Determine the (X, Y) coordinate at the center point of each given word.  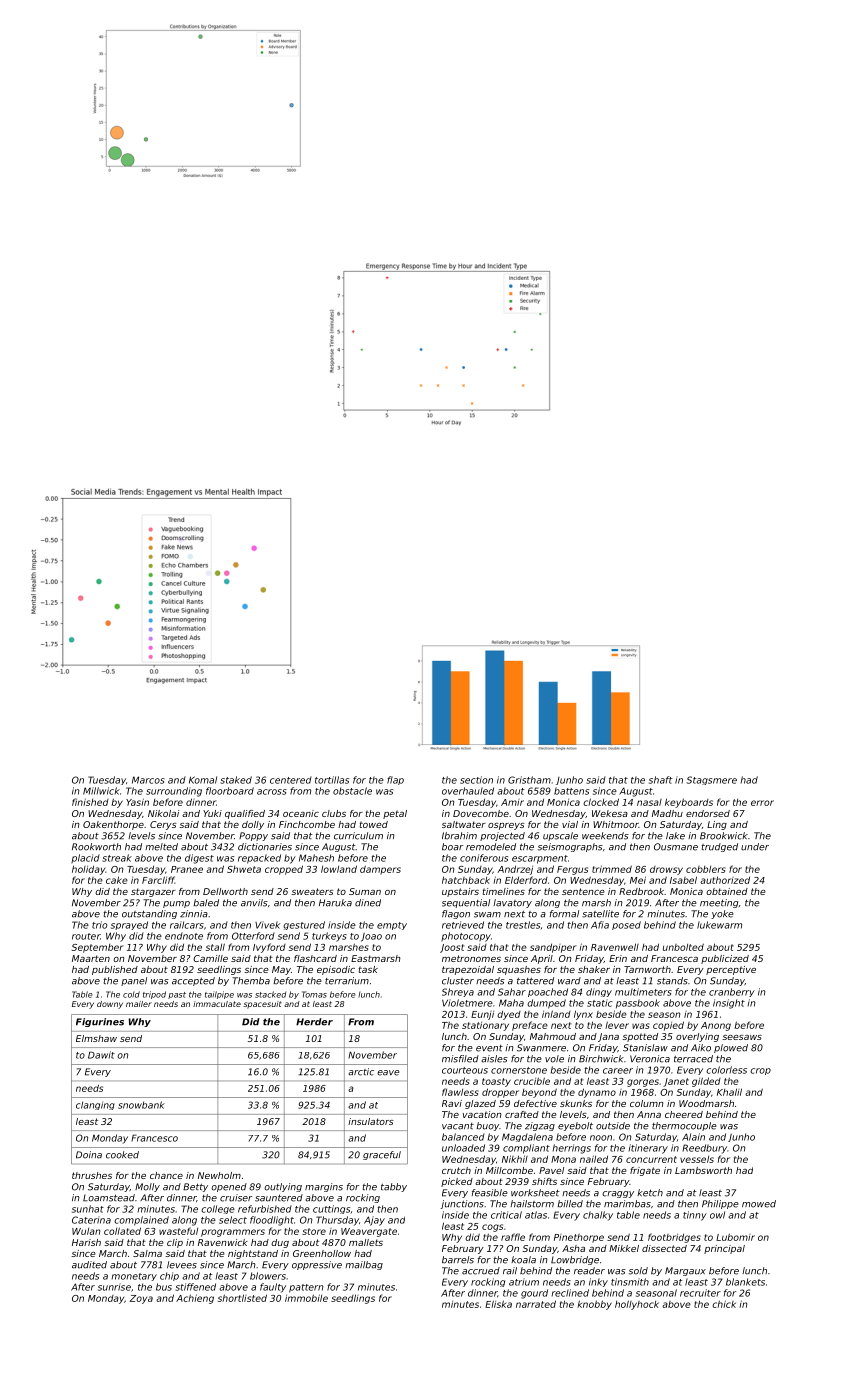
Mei (638, 880)
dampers (380, 870)
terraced (693, 1059)
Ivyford (269, 948)
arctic (361, 1072)
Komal (203, 780)
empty (392, 926)
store (314, 1231)
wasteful (178, 1231)
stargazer (153, 892)
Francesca (674, 958)
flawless (460, 1092)
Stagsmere (712, 780)
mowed (759, 1204)
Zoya (141, 1299)
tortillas (332, 780)
